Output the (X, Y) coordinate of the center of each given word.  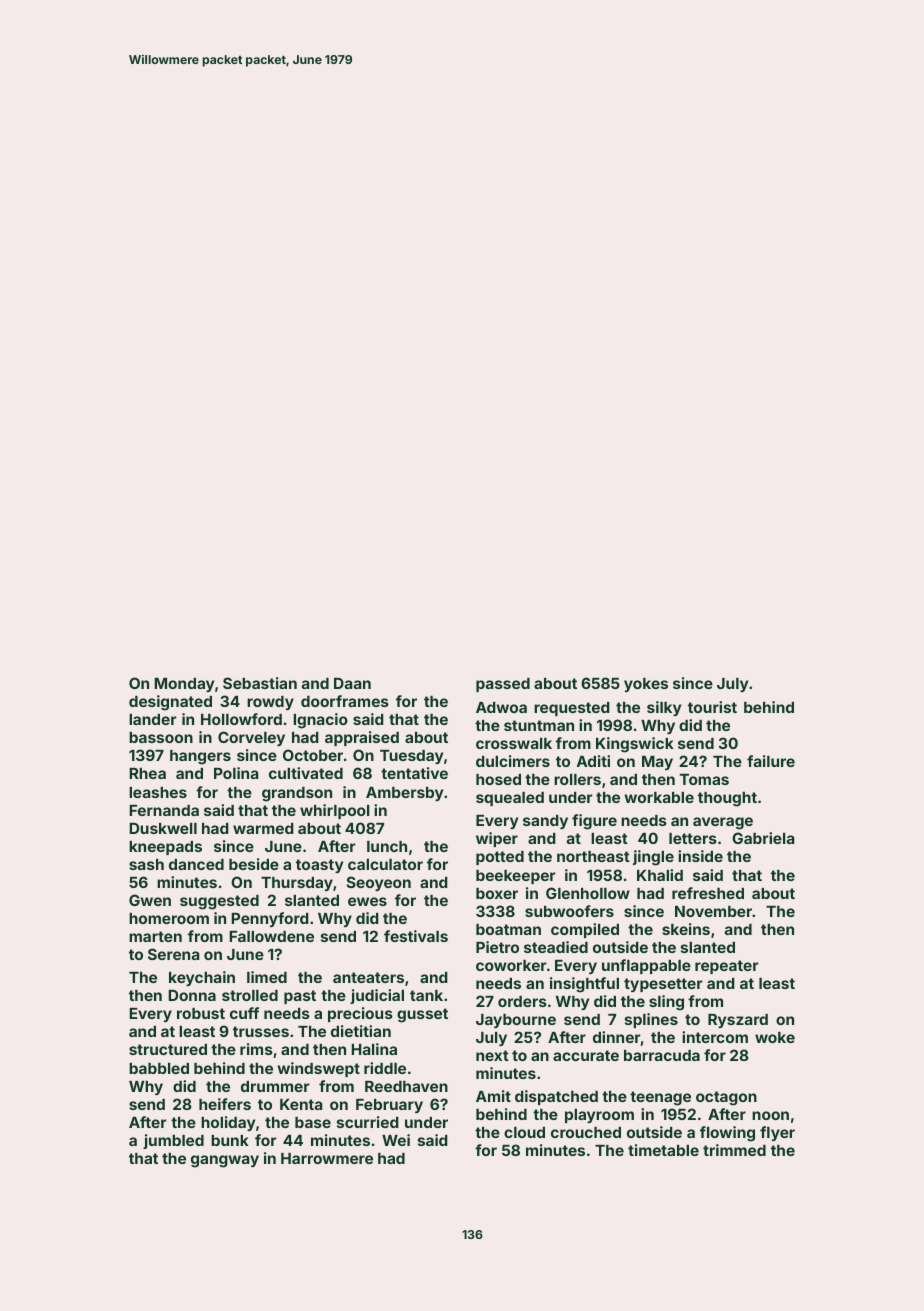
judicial (377, 996)
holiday (228, 1123)
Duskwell (163, 828)
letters (693, 838)
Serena (173, 954)
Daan (352, 683)
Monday (184, 685)
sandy (545, 822)
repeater (727, 967)
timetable (663, 1150)
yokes (646, 685)
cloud (524, 1132)
